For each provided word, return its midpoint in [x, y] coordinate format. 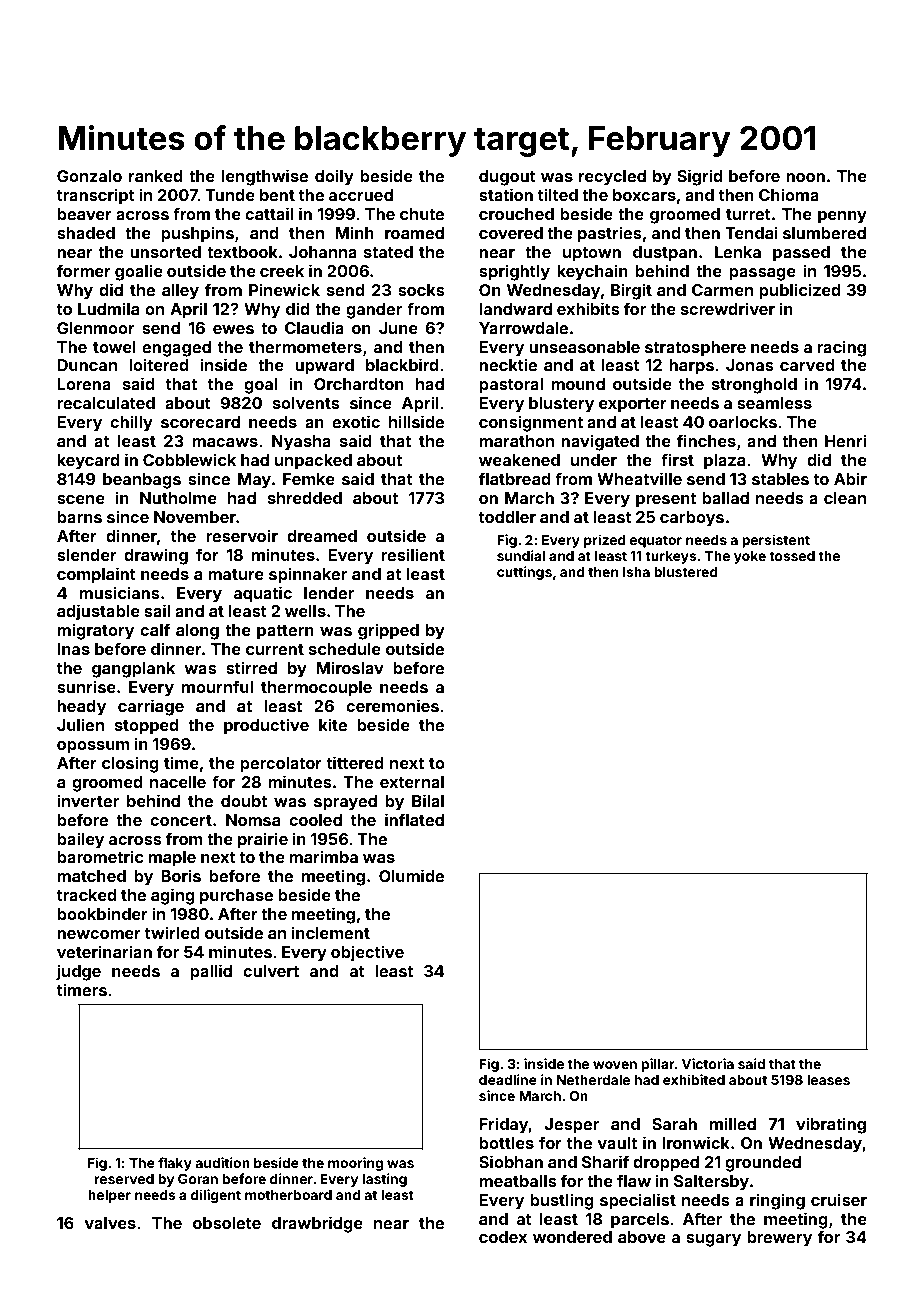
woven [615, 1065]
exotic [356, 421]
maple [172, 859]
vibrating [831, 1125]
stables [780, 479]
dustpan [665, 254]
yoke [750, 557]
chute [422, 214]
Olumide [411, 875]
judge [78, 972]
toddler [507, 517]
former [84, 270]
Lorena [84, 384]
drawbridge [317, 1224]
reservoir [242, 535]
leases [828, 1080]
